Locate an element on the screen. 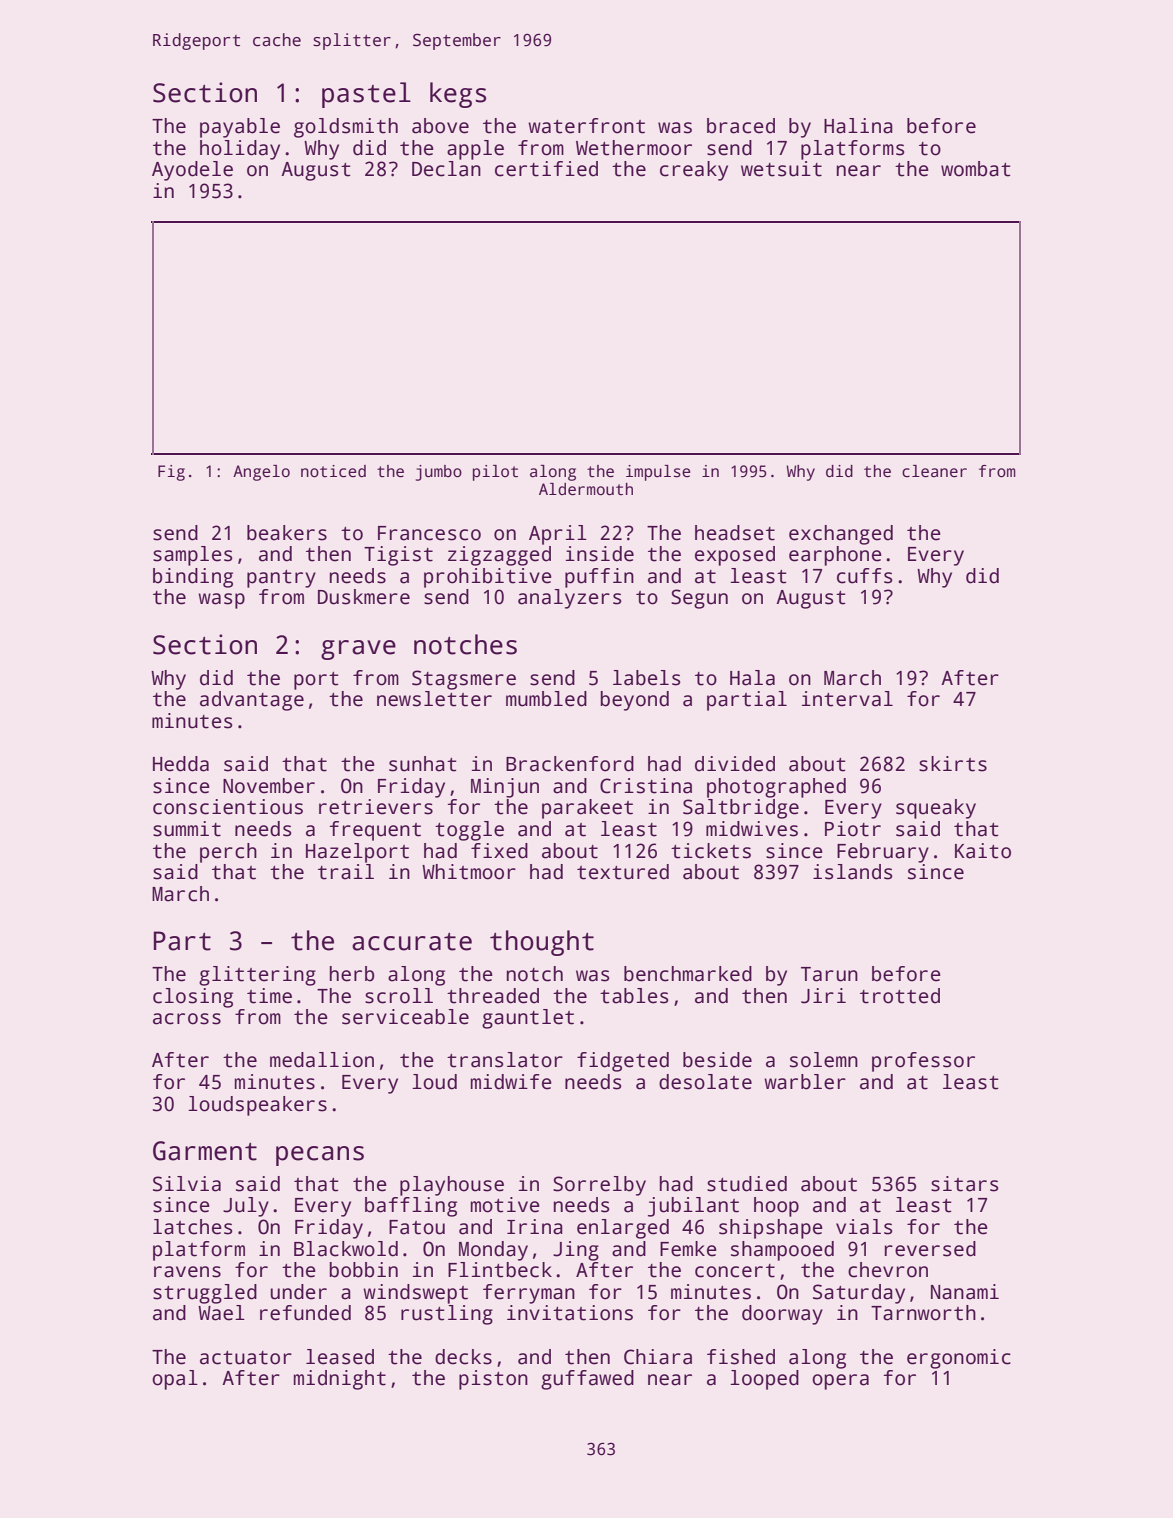 This screenshot has width=1173, height=1518. Halina is located at coordinates (858, 126).
